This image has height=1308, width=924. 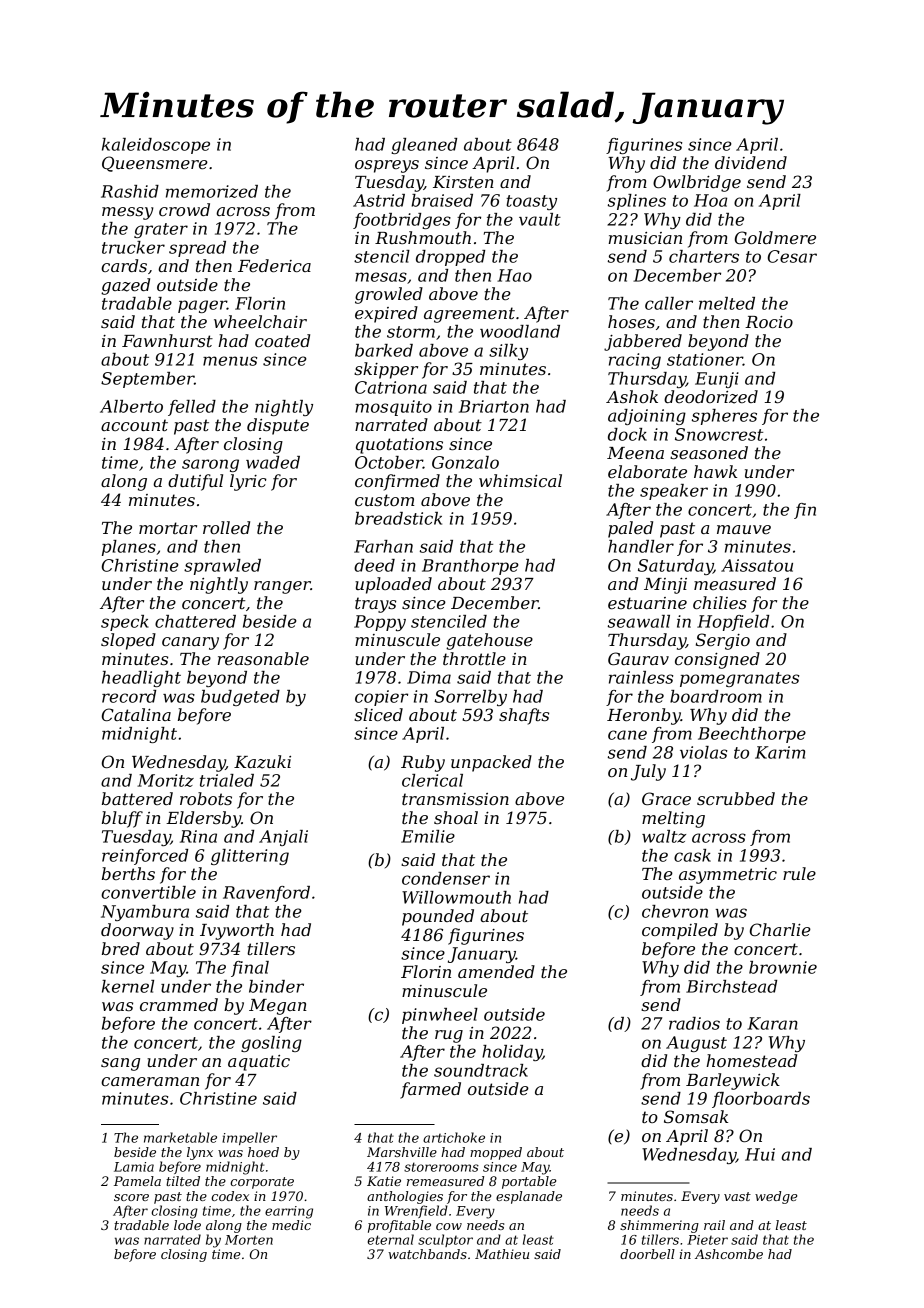 I want to click on speck, so click(x=125, y=623).
